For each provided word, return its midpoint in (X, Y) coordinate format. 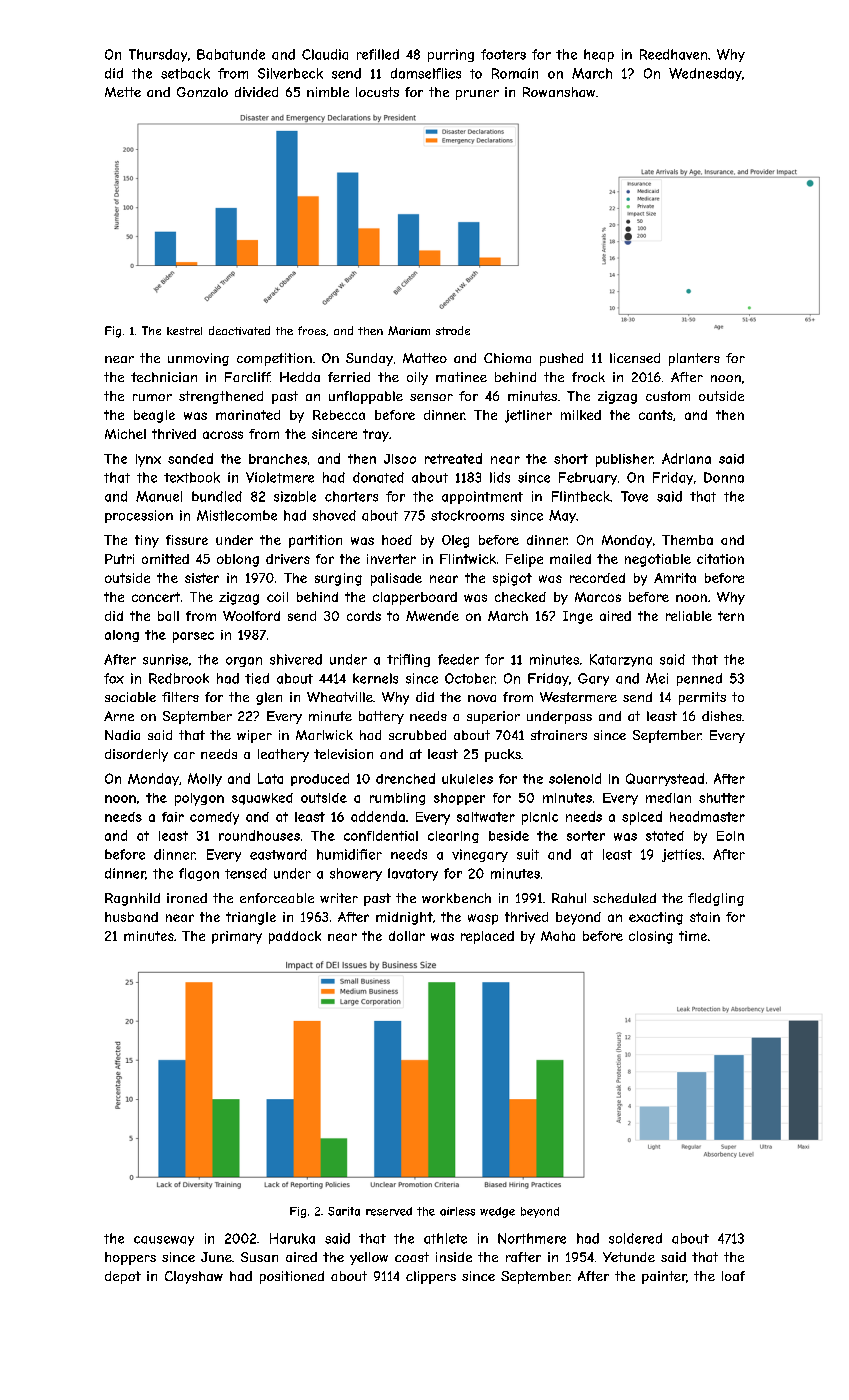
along (122, 636)
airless (457, 1211)
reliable (689, 616)
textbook (192, 477)
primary (237, 937)
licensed (635, 358)
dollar (407, 936)
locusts (377, 92)
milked (581, 415)
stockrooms (467, 515)
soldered (635, 1238)
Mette (123, 92)
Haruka (292, 1238)
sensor (431, 397)
